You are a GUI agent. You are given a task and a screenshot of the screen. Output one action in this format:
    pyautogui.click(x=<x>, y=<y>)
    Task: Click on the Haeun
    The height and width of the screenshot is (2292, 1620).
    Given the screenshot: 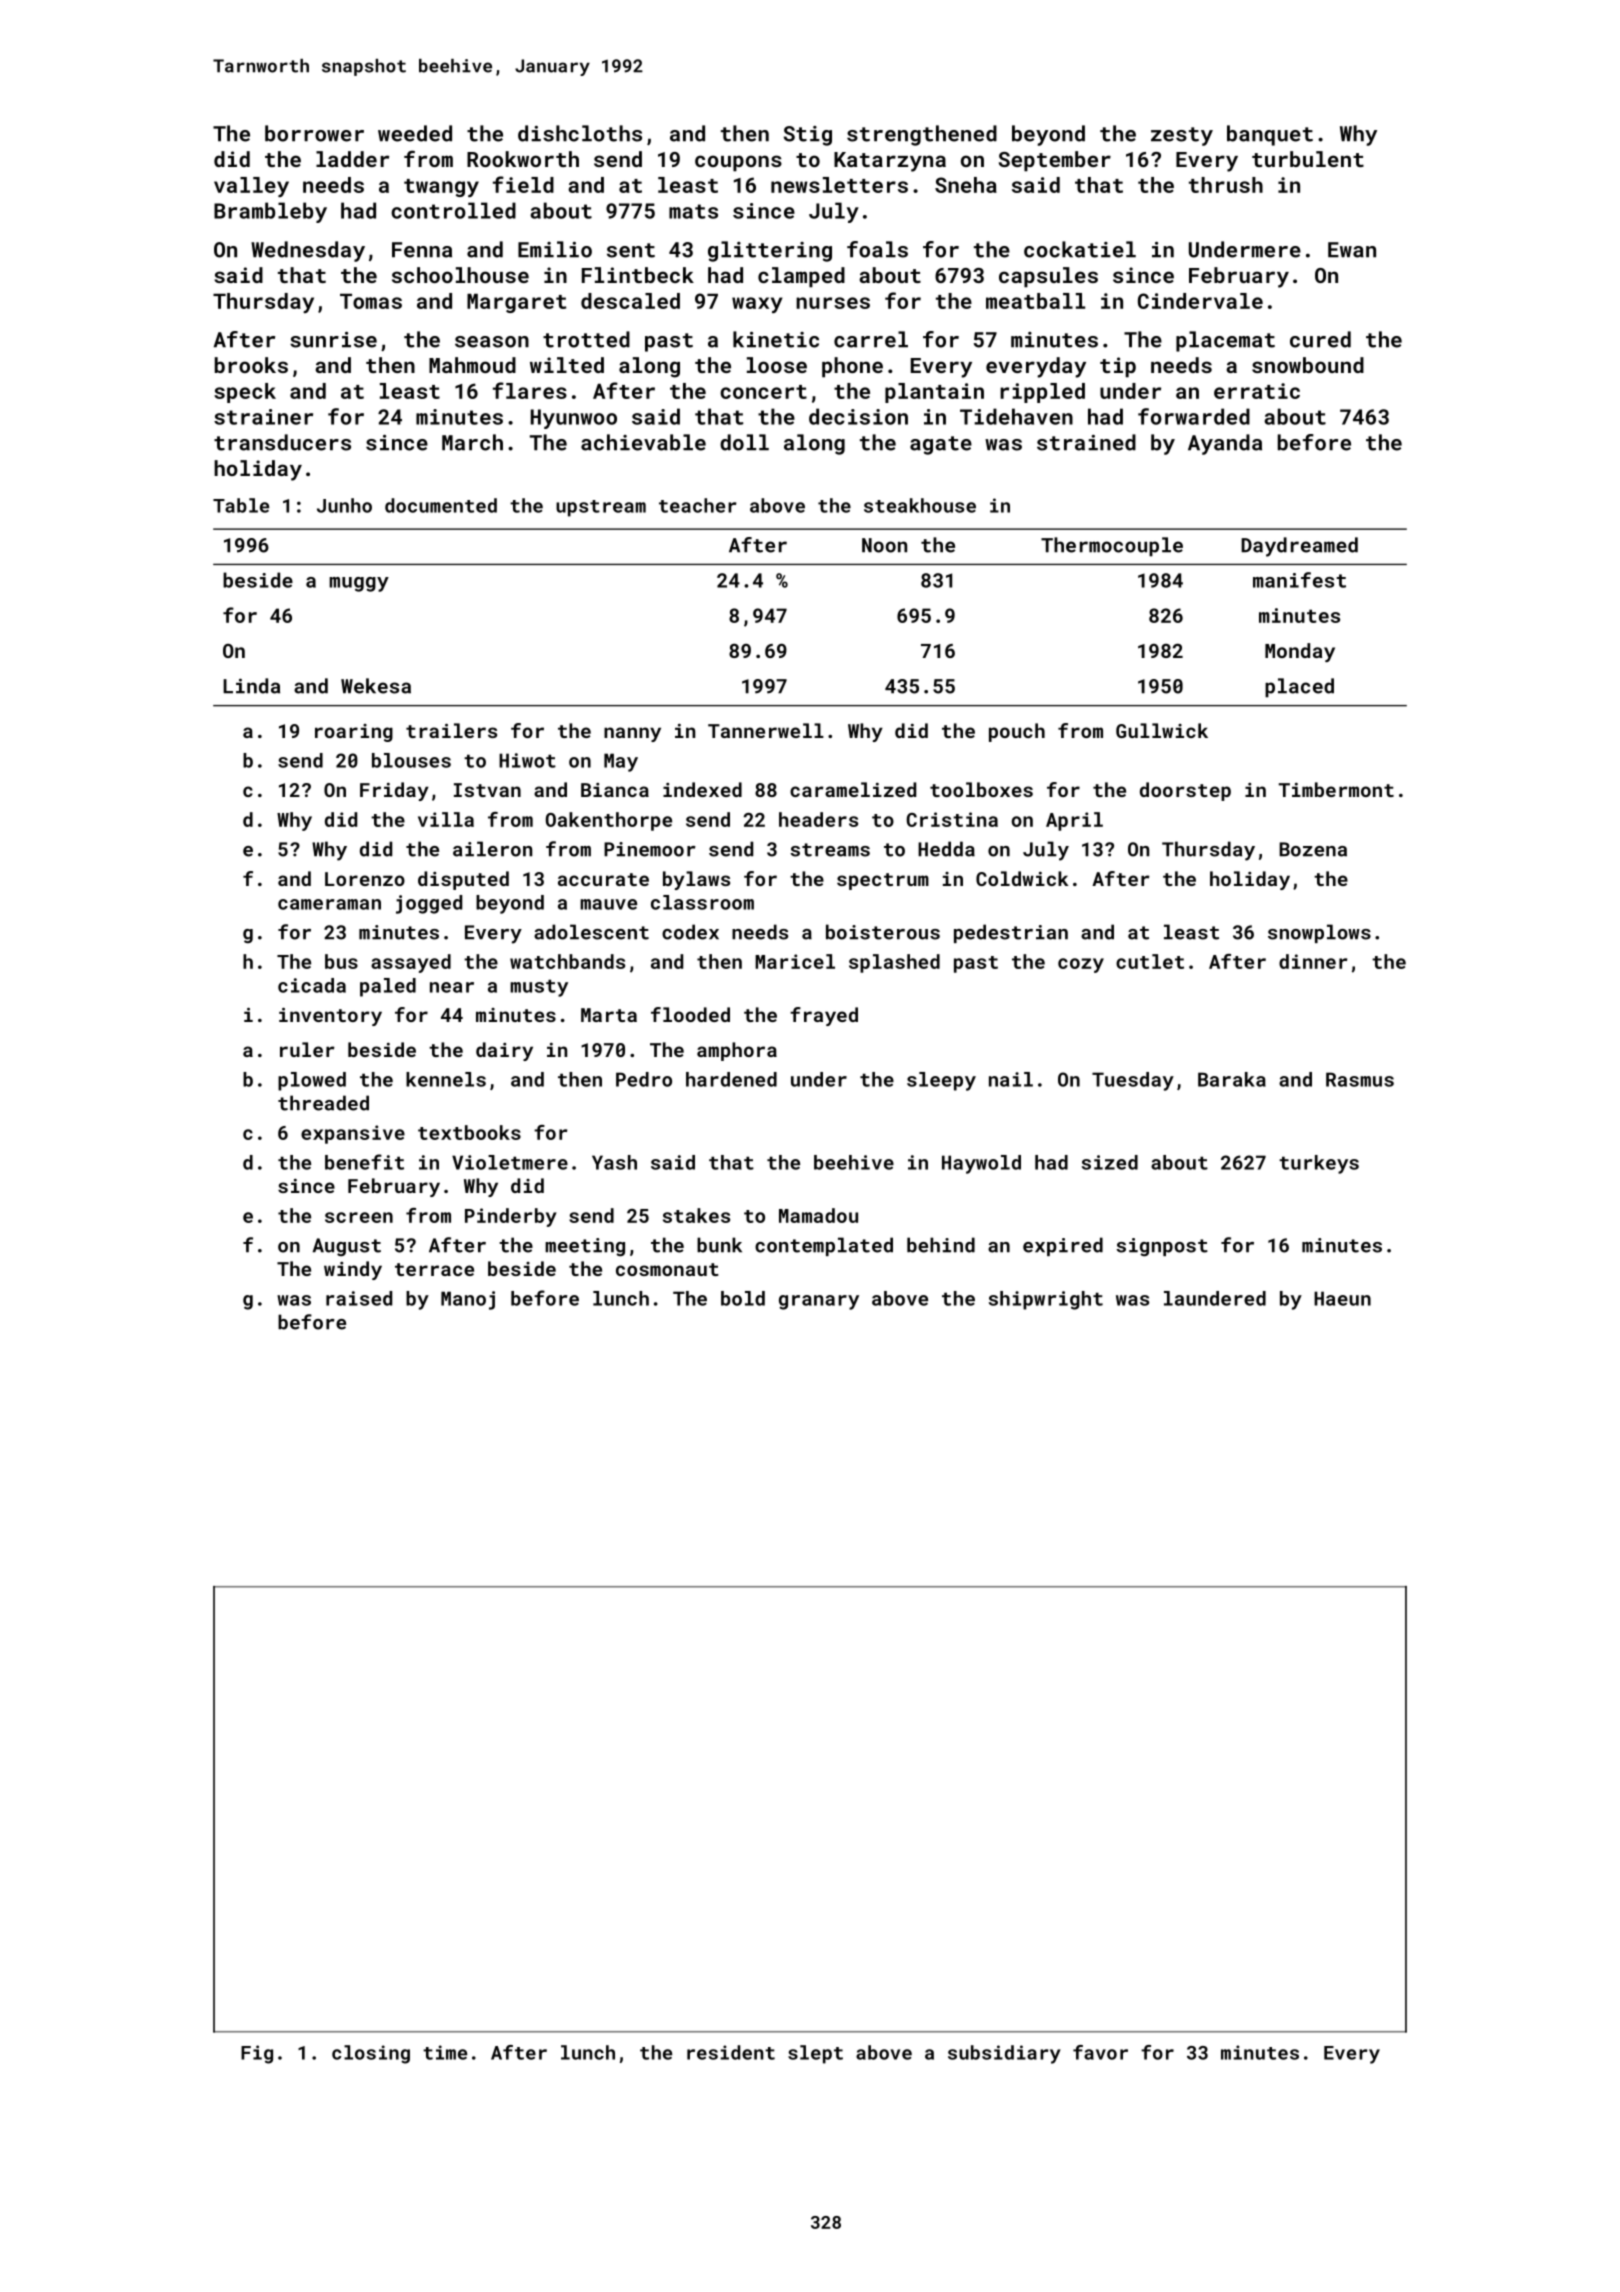 What is the action you would take?
    pyautogui.click(x=1342, y=1298)
